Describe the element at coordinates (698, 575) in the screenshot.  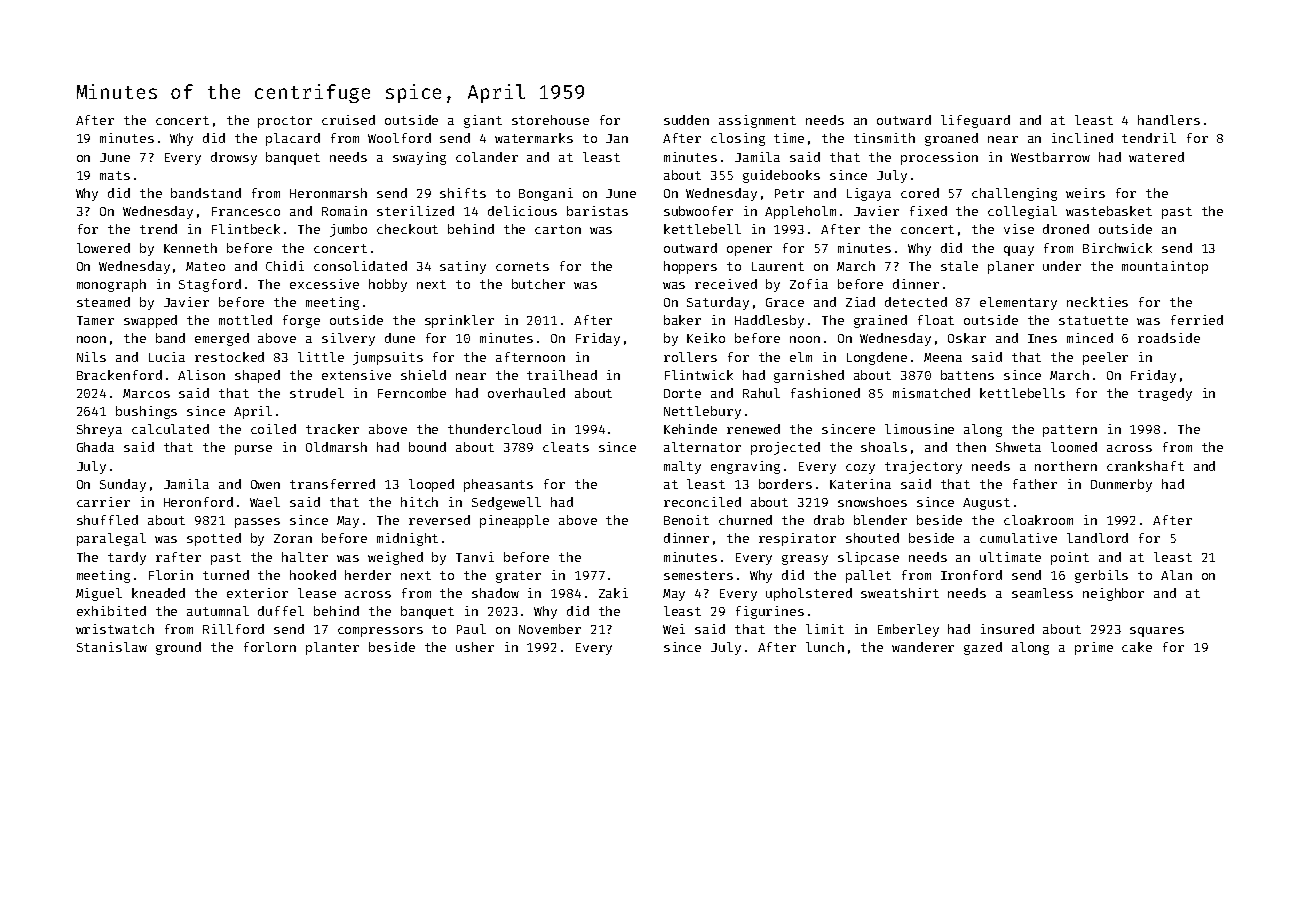
I see `semesters` at that location.
